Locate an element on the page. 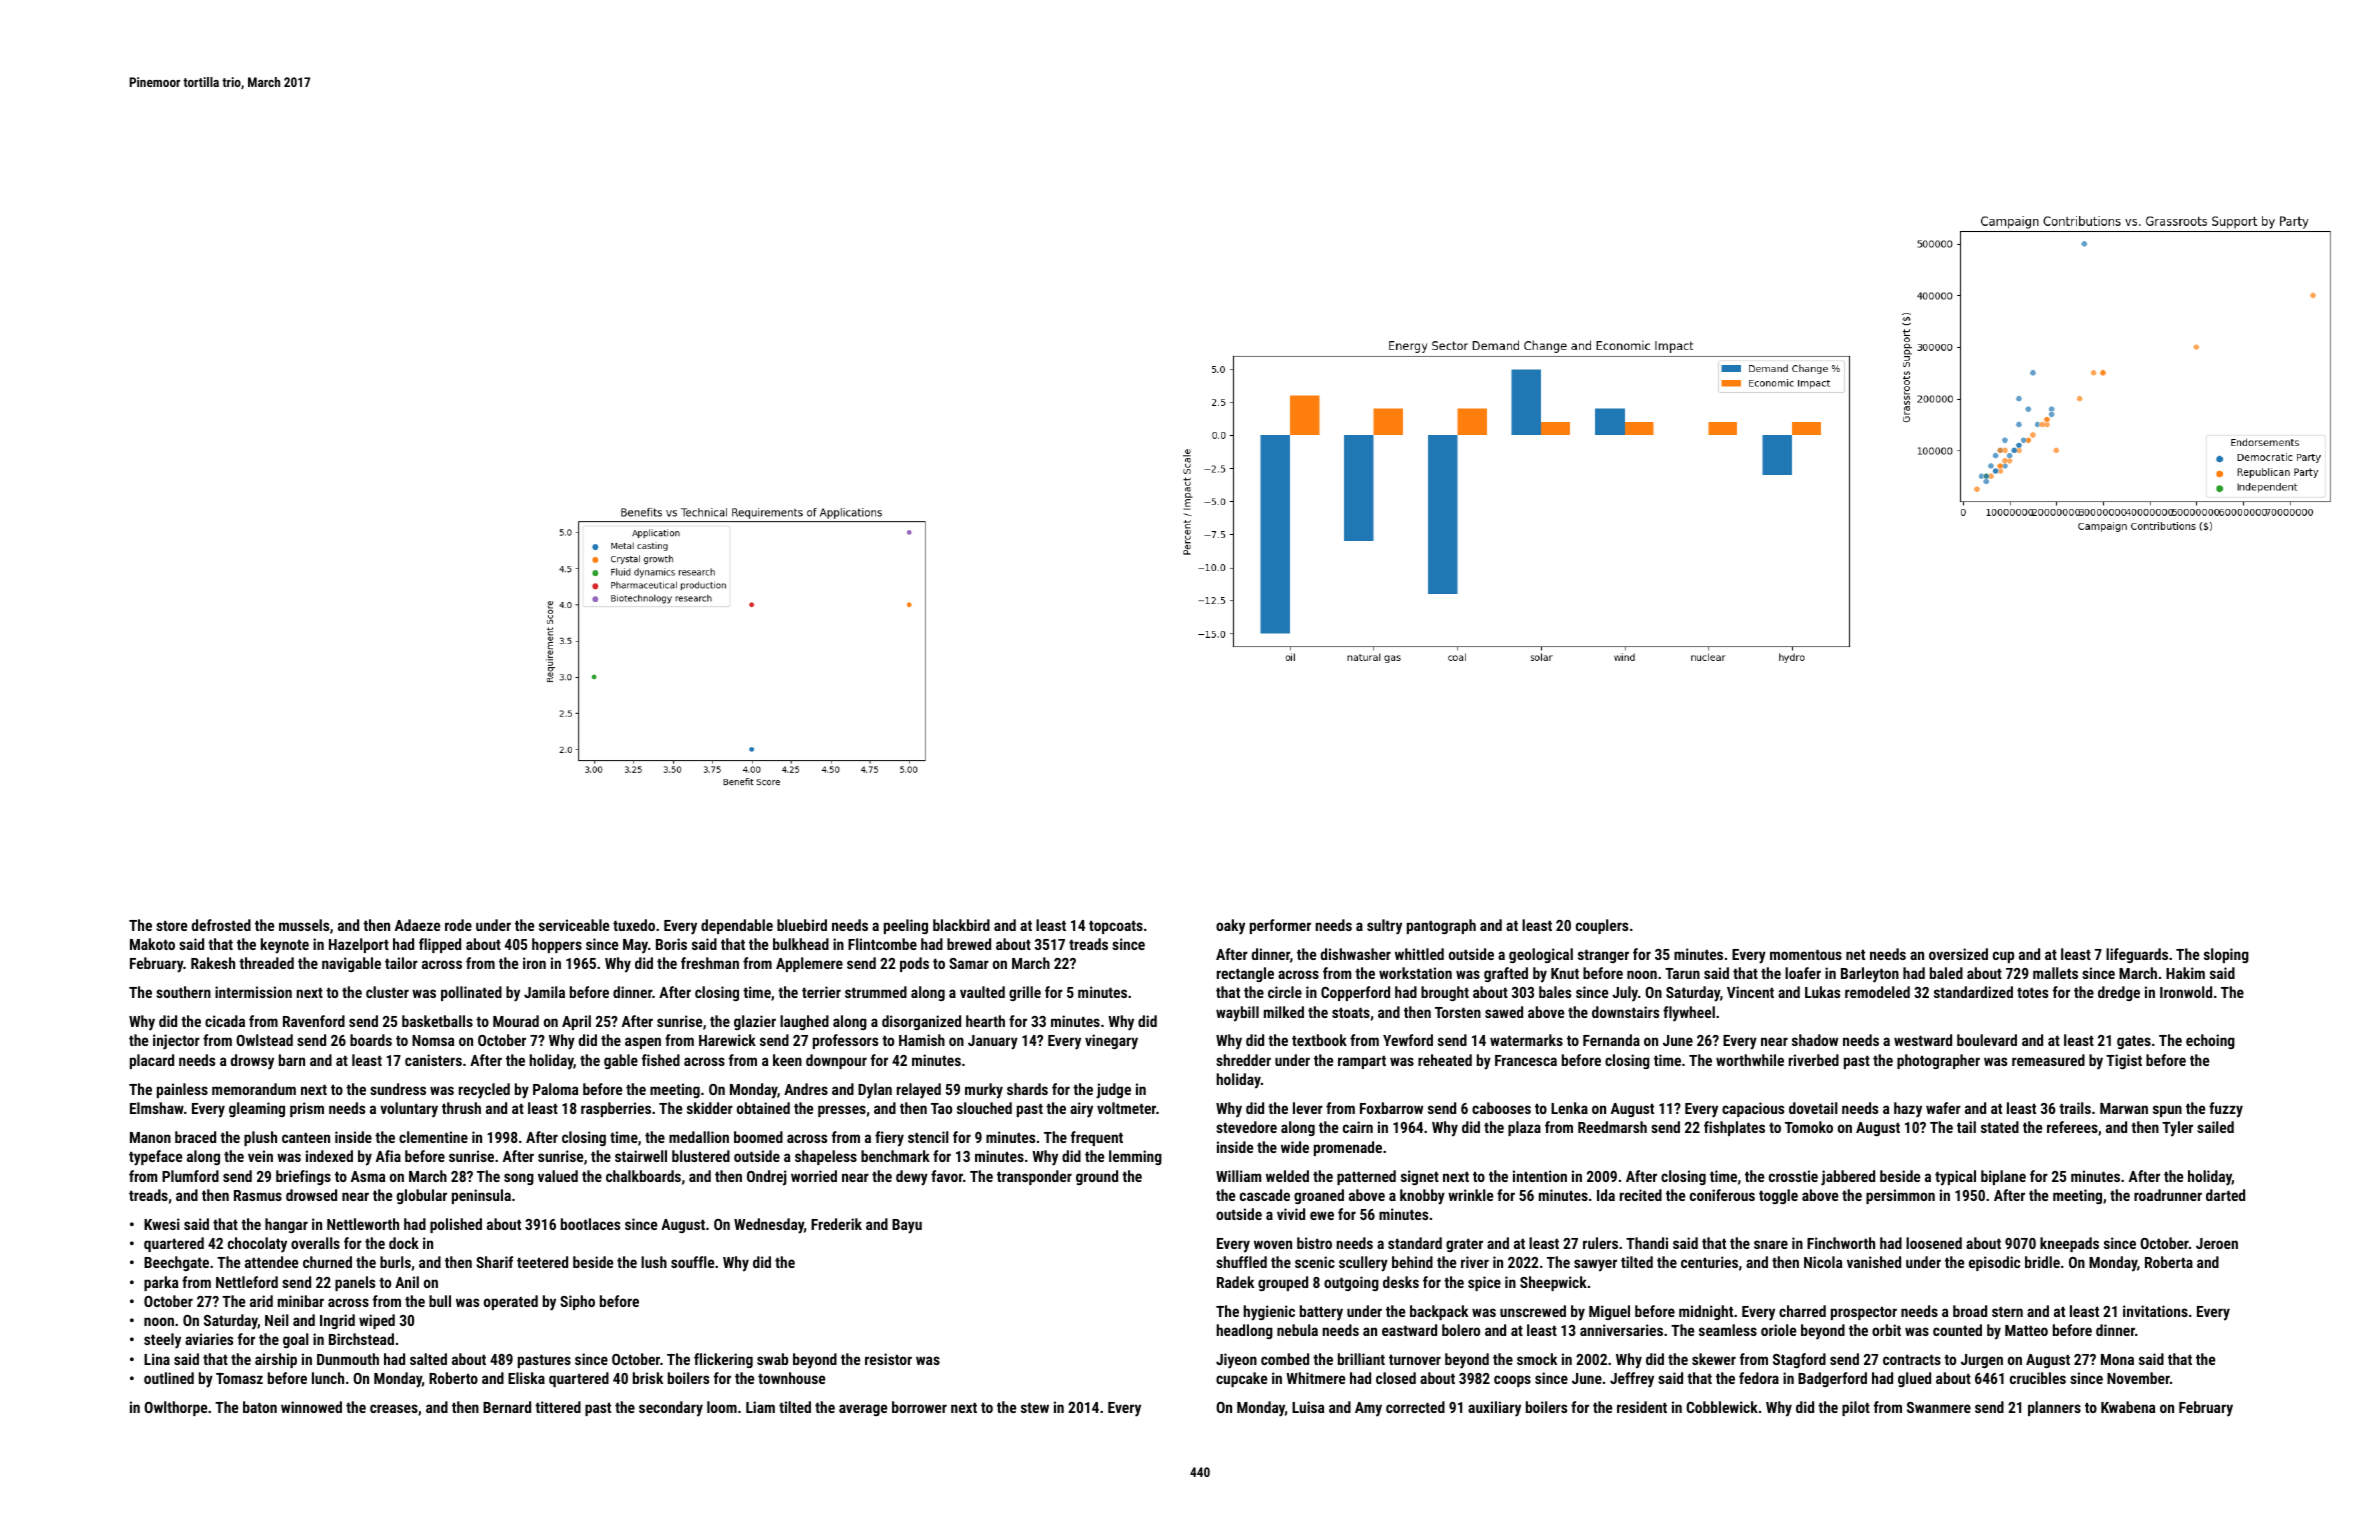 The image size is (2380, 1540). Torsten is located at coordinates (1458, 1012).
